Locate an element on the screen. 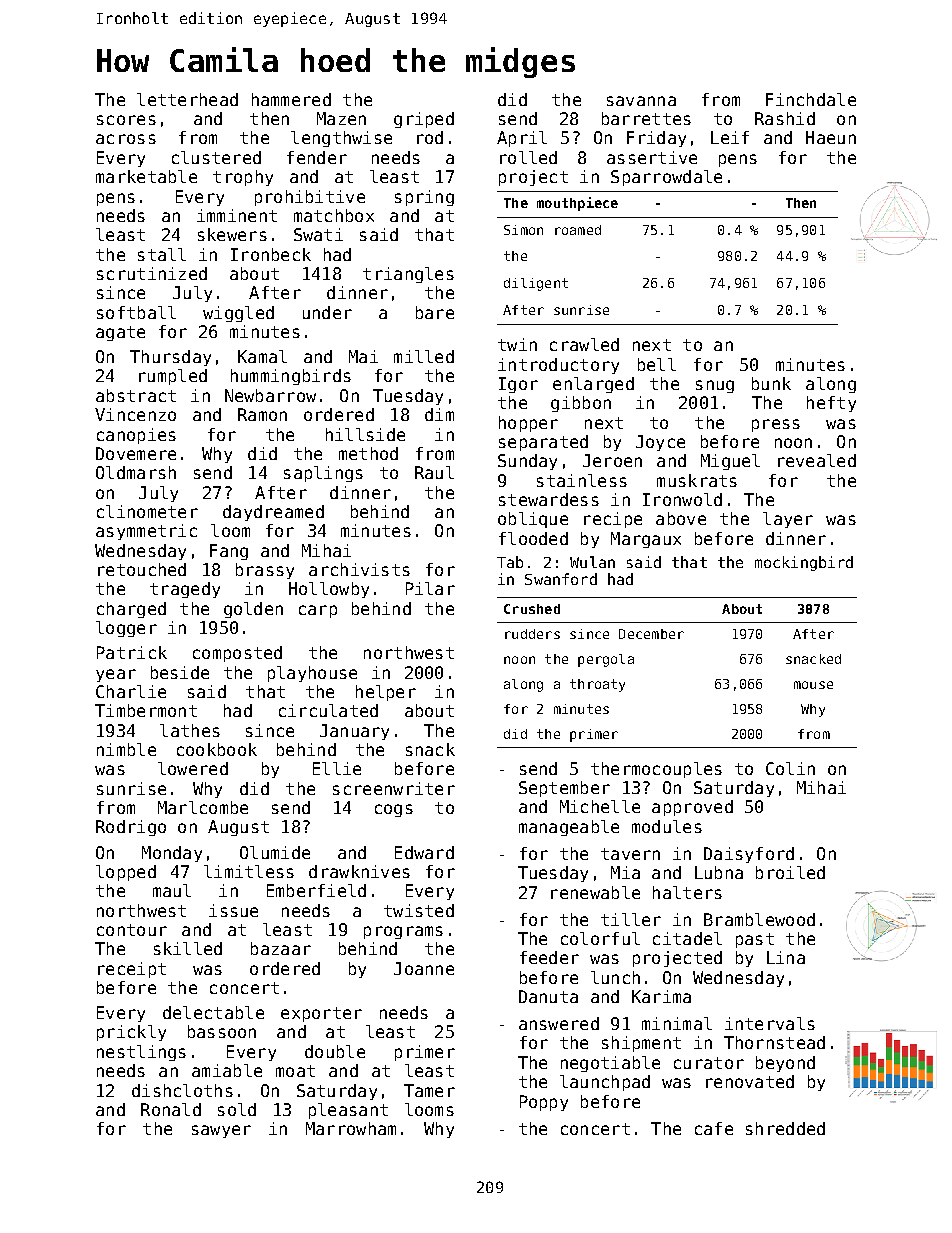 Image resolution: width=952 pixels, height=1233 pixels. cafe is located at coordinates (714, 1128).
